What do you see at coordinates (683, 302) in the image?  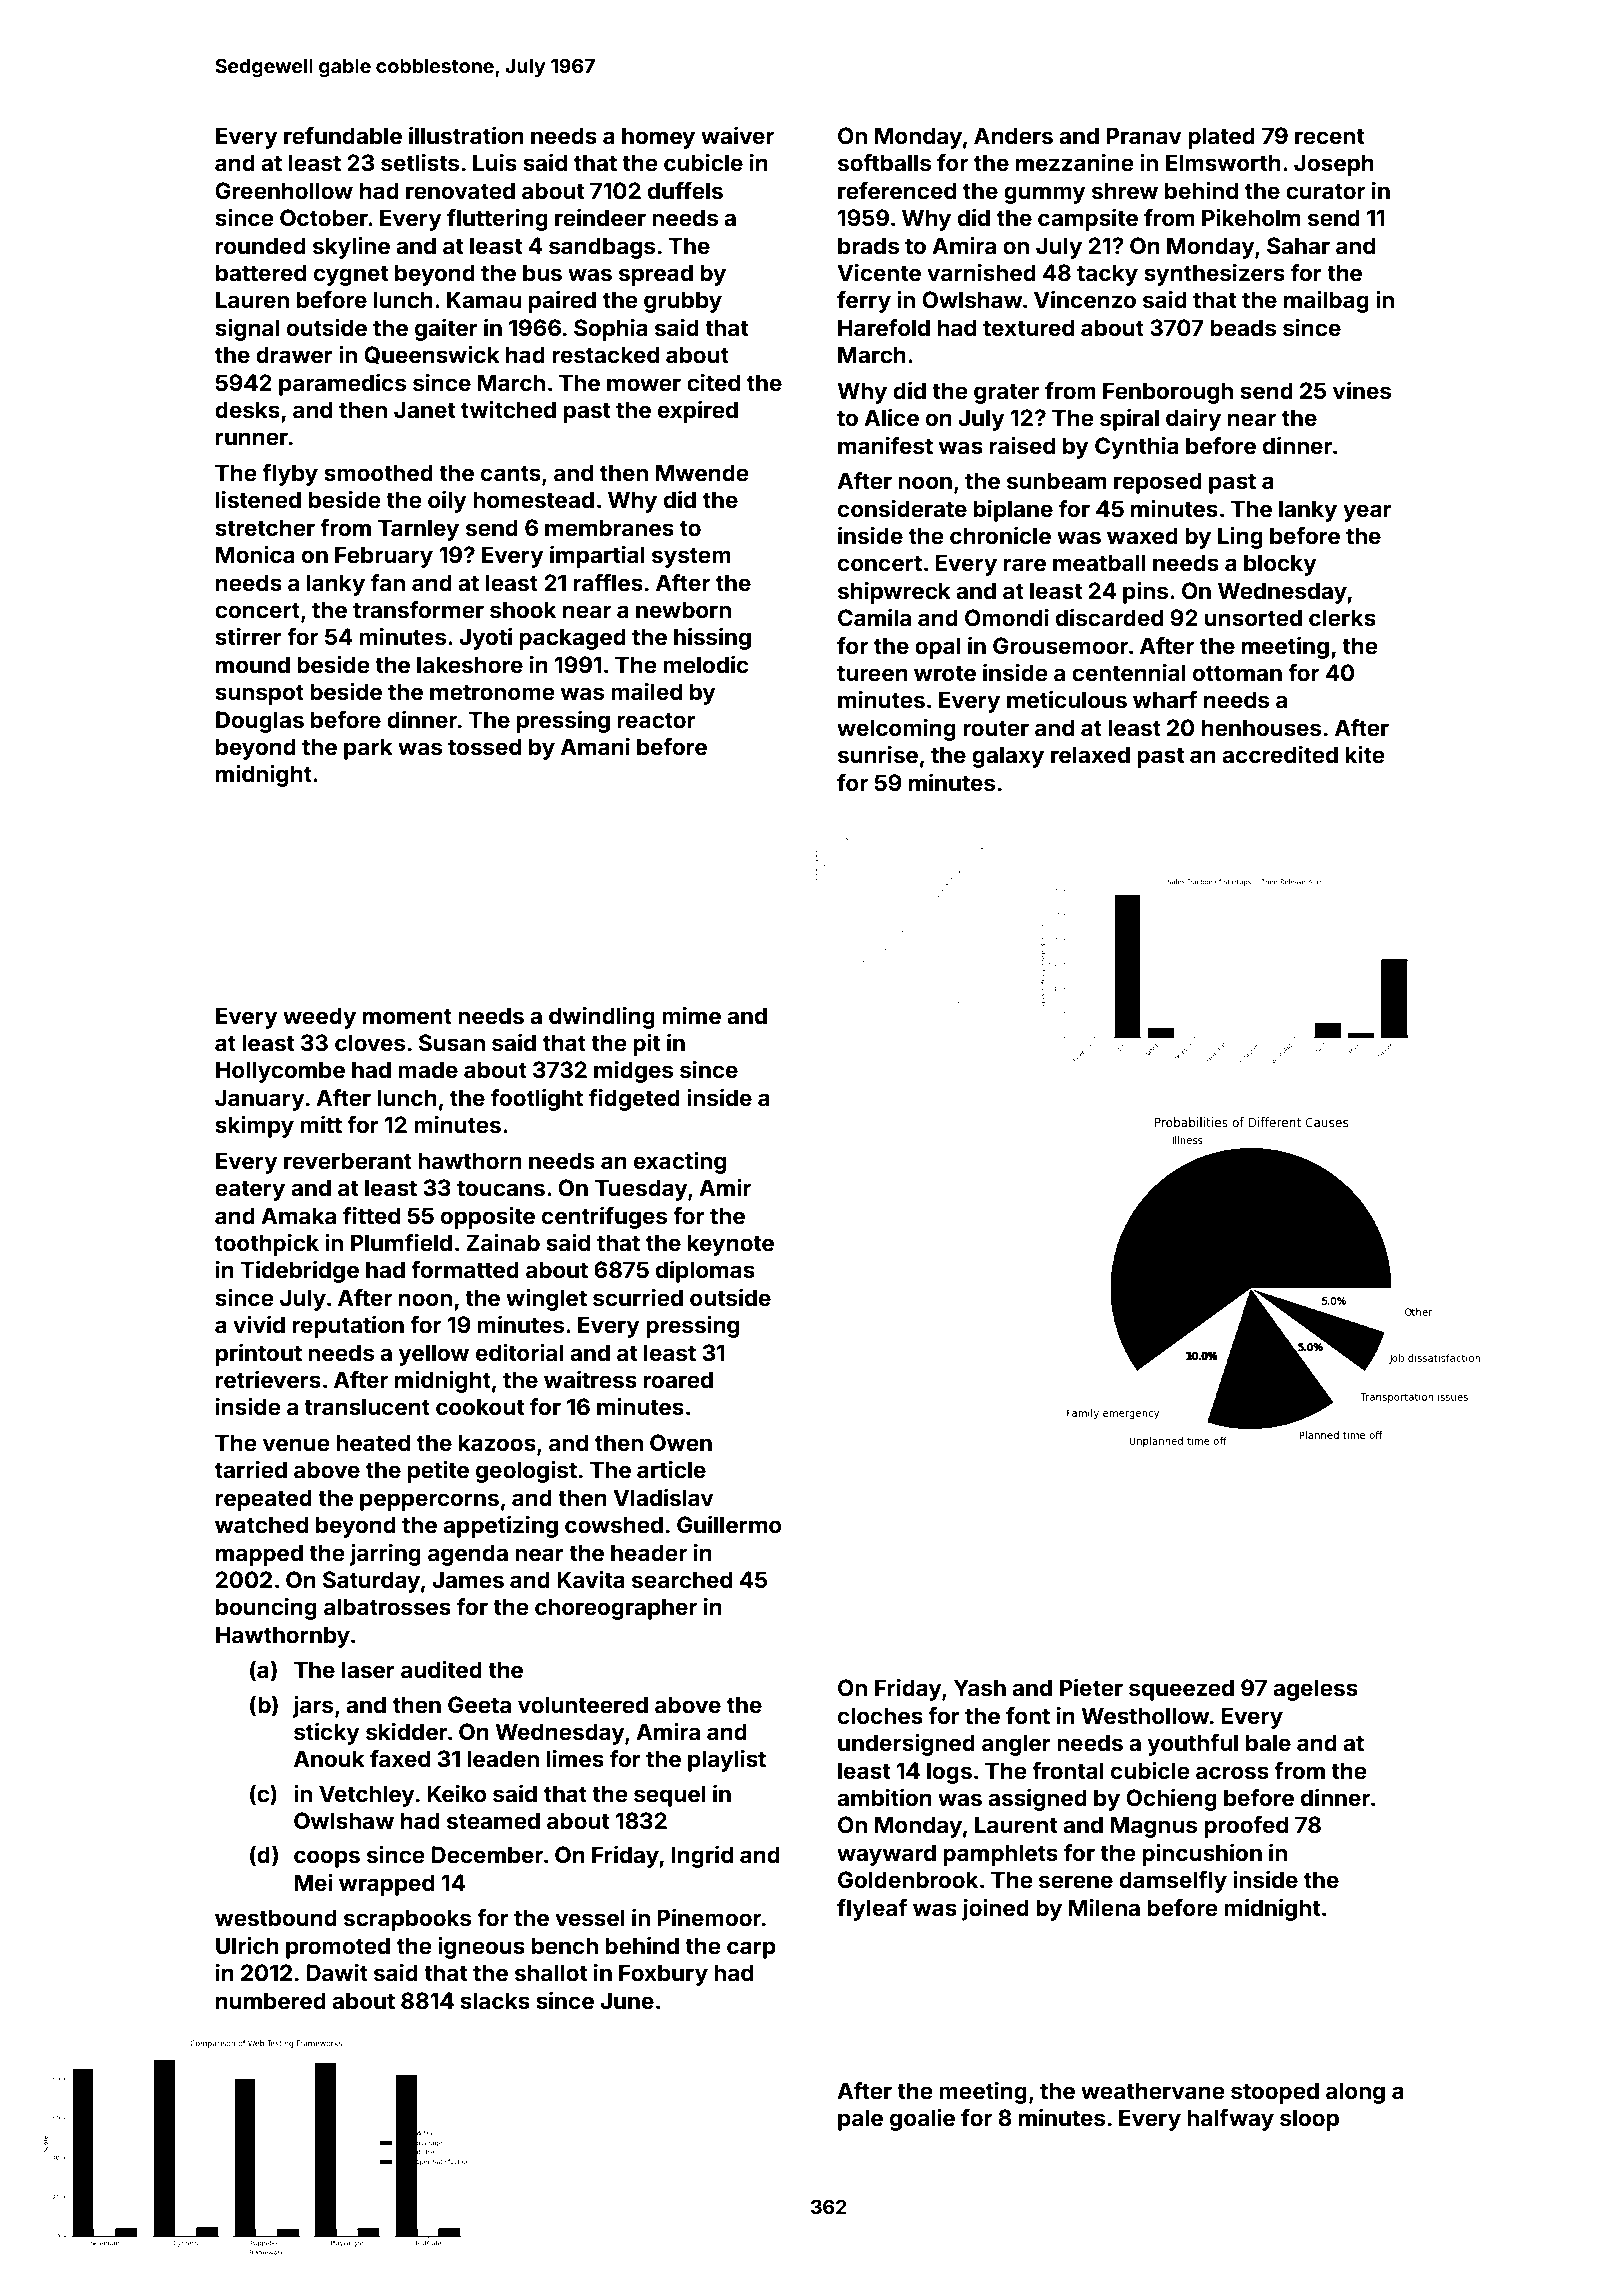 I see `grubby` at bounding box center [683, 302].
